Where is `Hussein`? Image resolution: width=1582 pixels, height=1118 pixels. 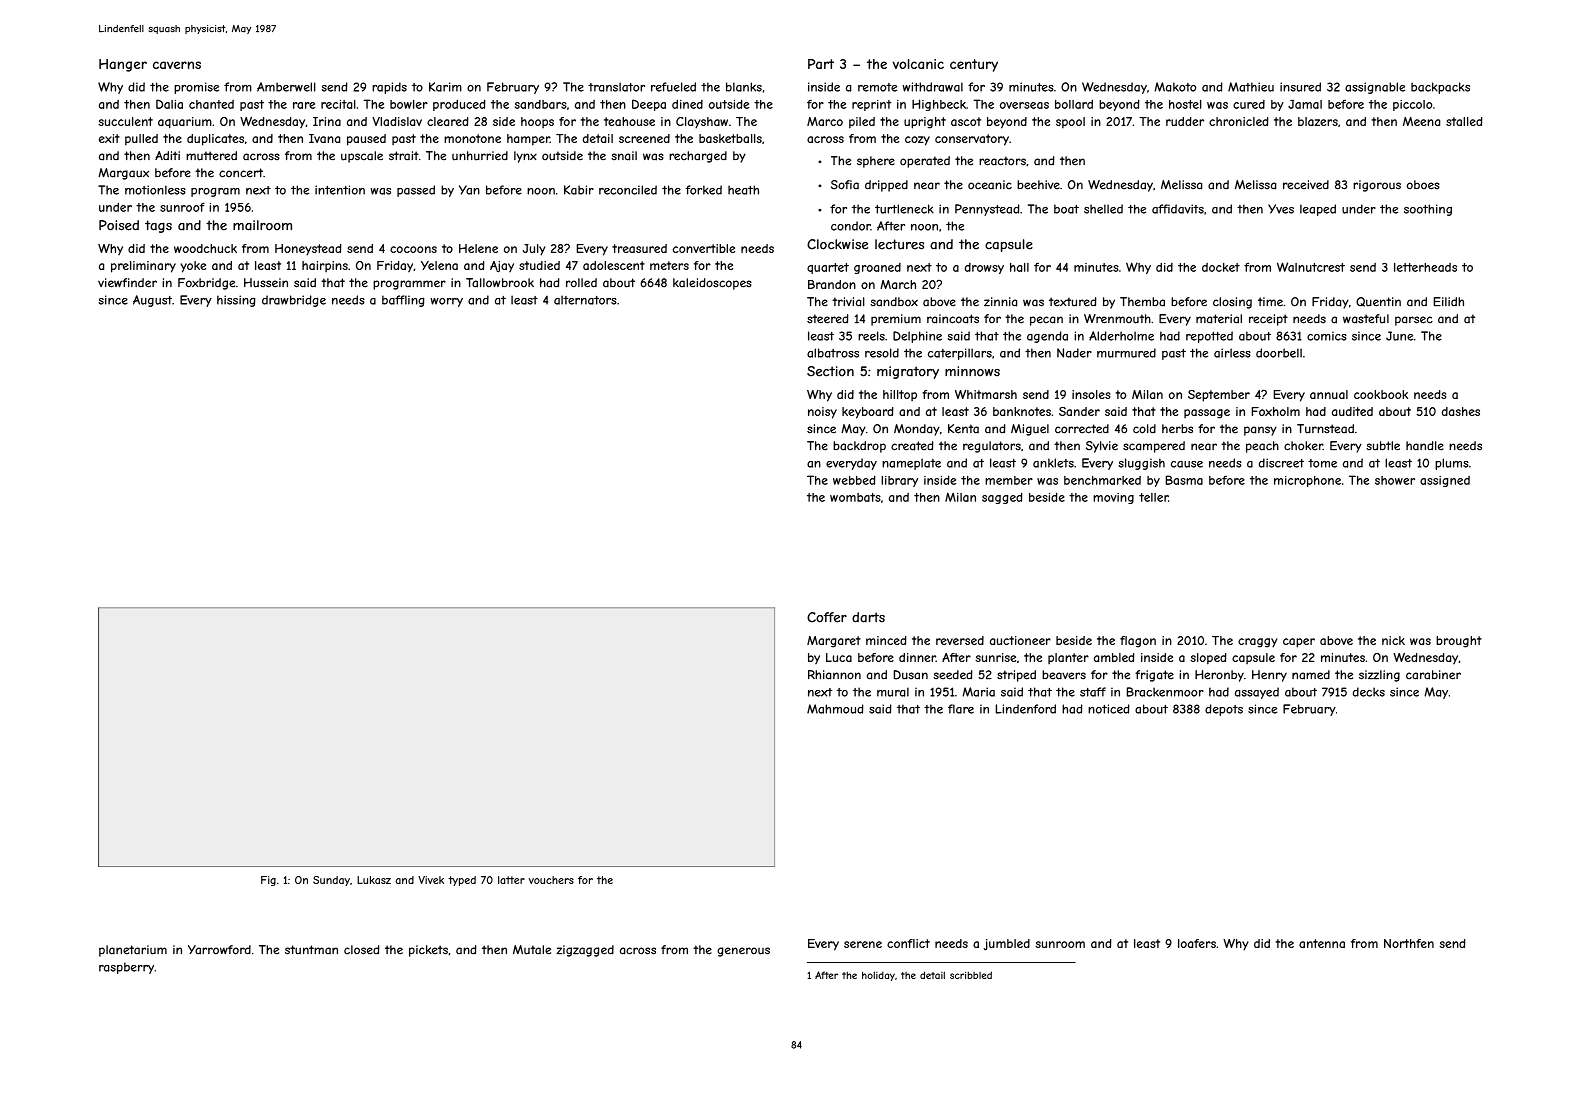 Hussein is located at coordinates (266, 283).
